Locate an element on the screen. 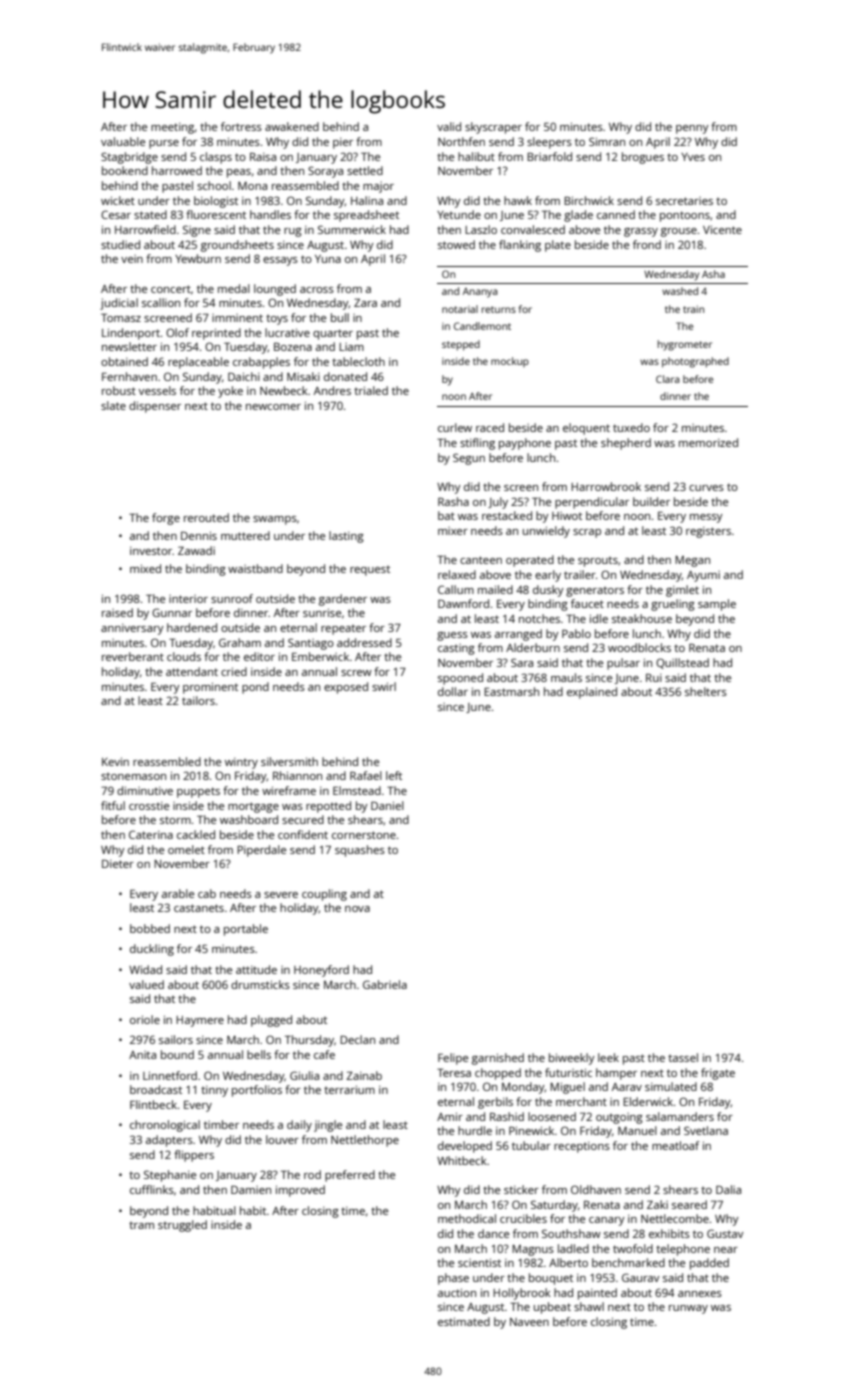 The image size is (849, 1400). gardener is located at coordinates (343, 600).
